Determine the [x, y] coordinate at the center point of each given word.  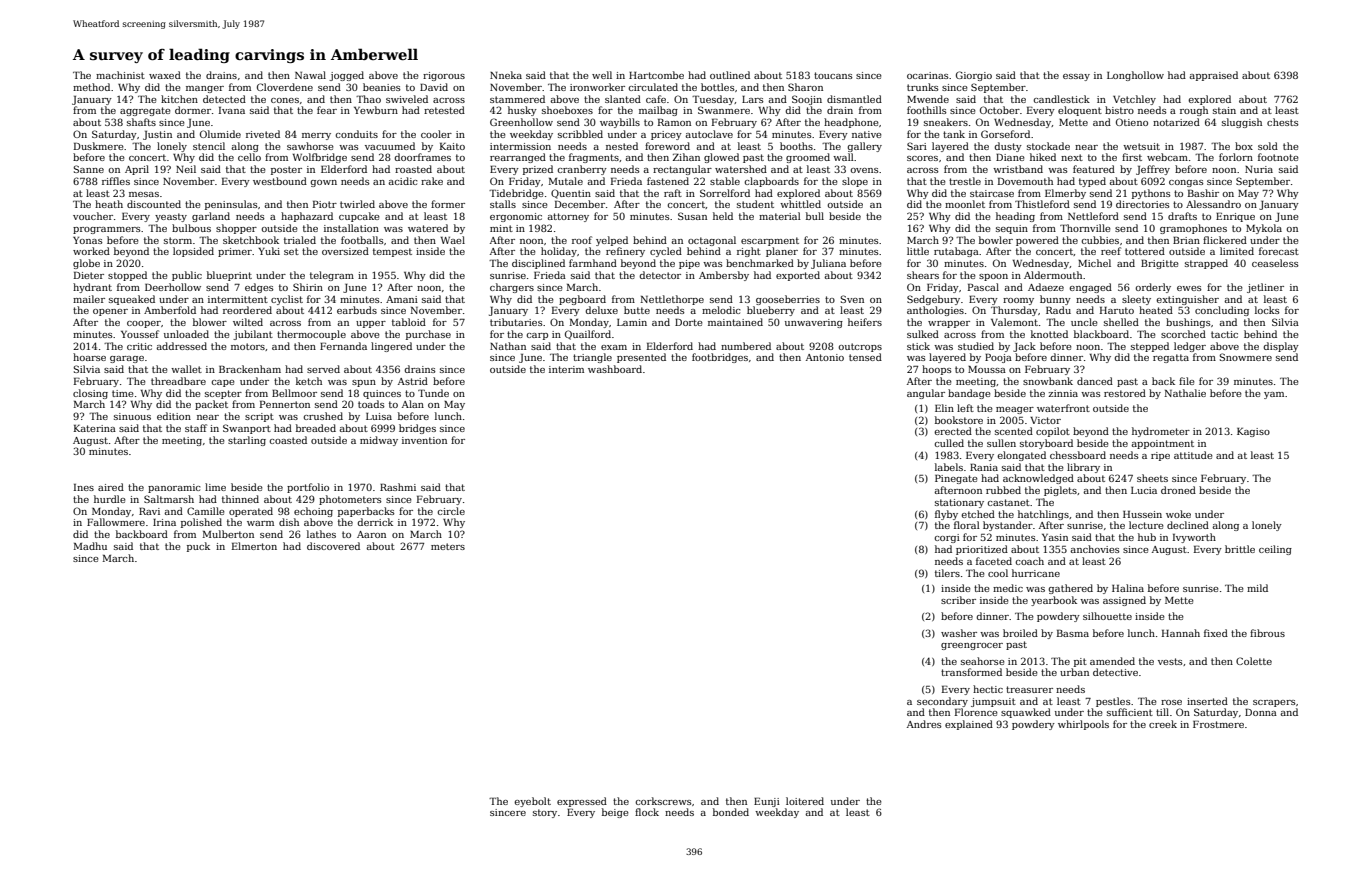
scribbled [580, 134]
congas [1186, 183]
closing [90, 394]
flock [647, 812]
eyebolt [532, 802]
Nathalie [1185, 393]
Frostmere [1218, 724]
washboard [615, 369]
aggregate [145, 111]
